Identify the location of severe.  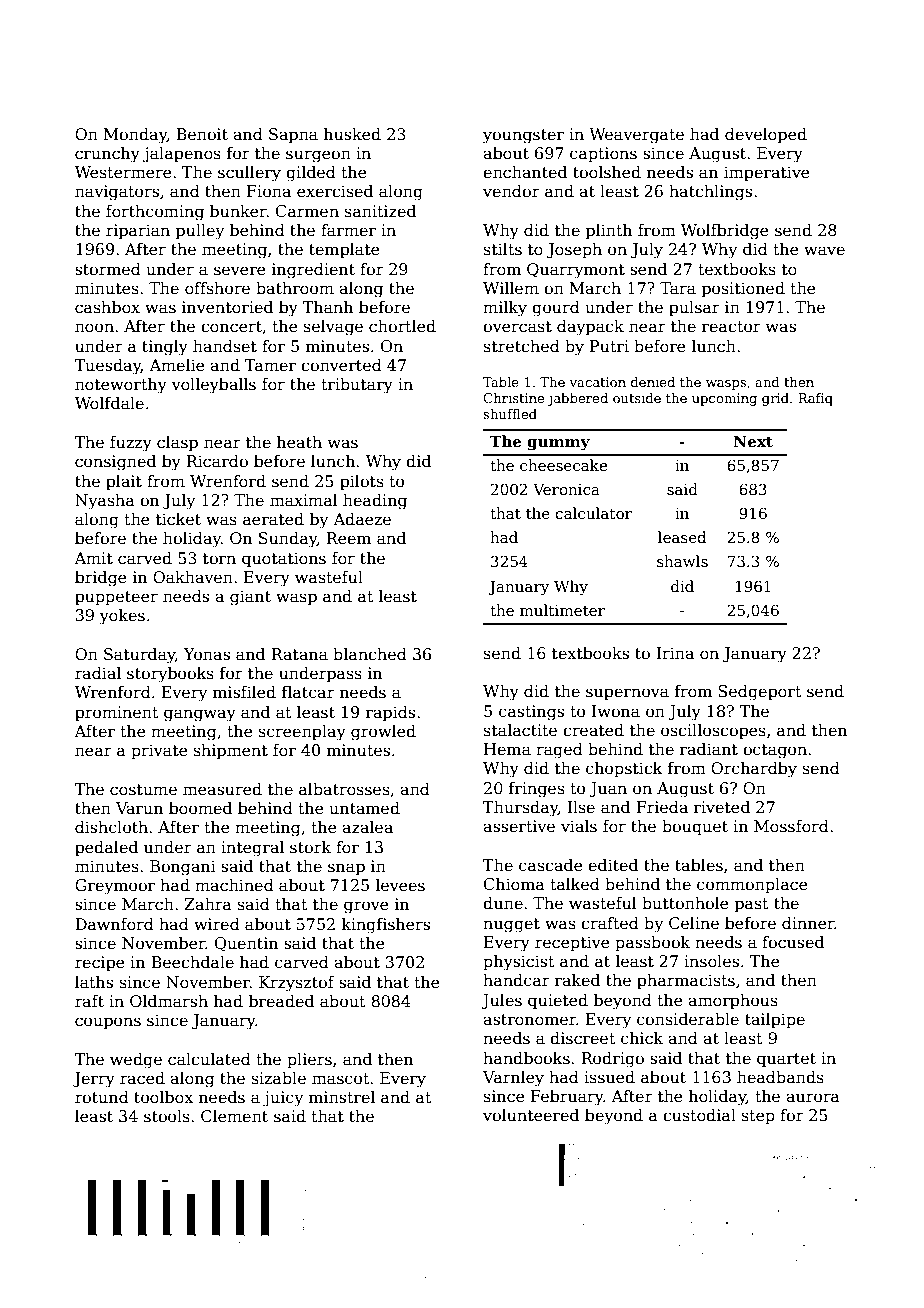
(240, 271).
